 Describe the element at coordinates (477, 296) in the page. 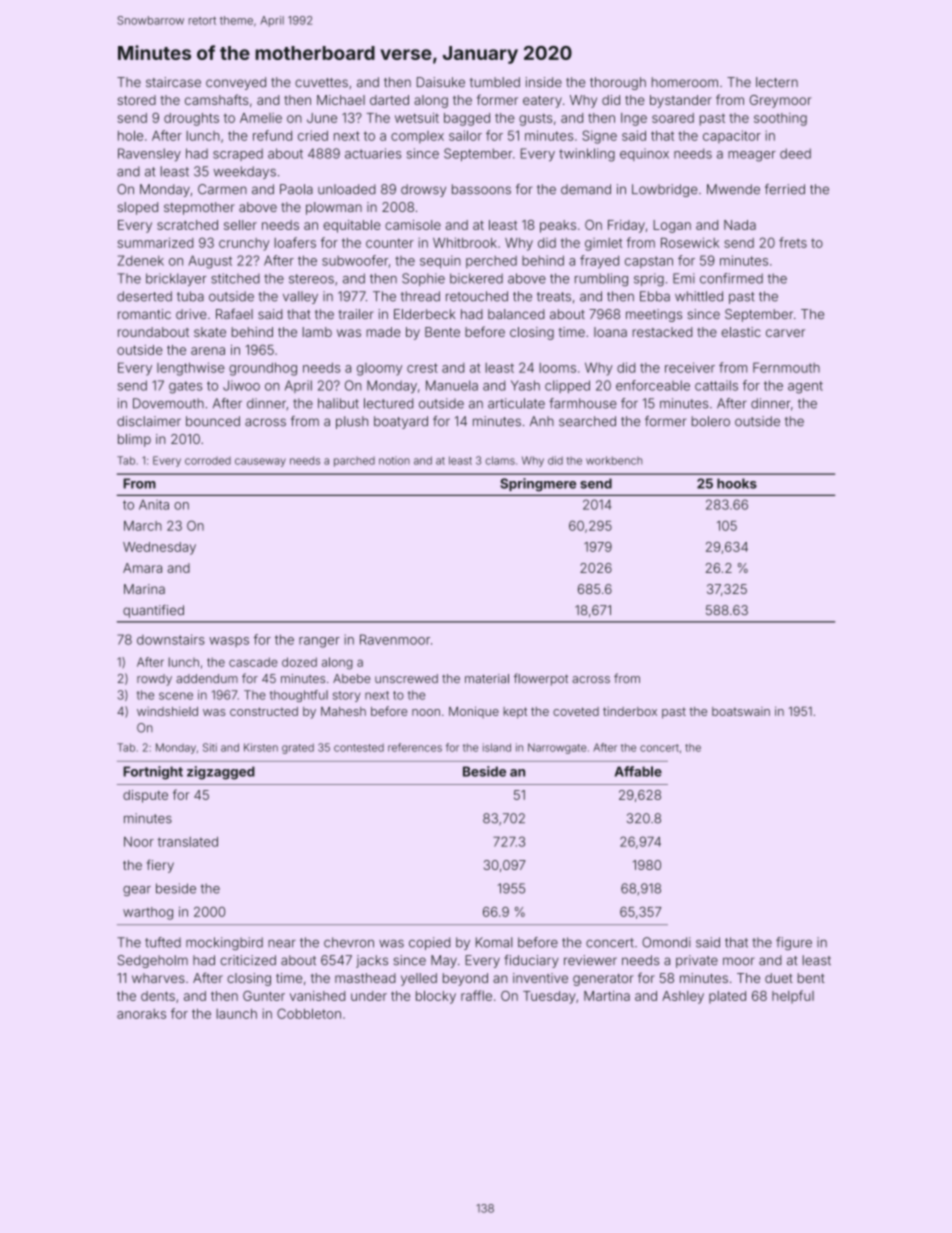

I see `retouched` at that location.
